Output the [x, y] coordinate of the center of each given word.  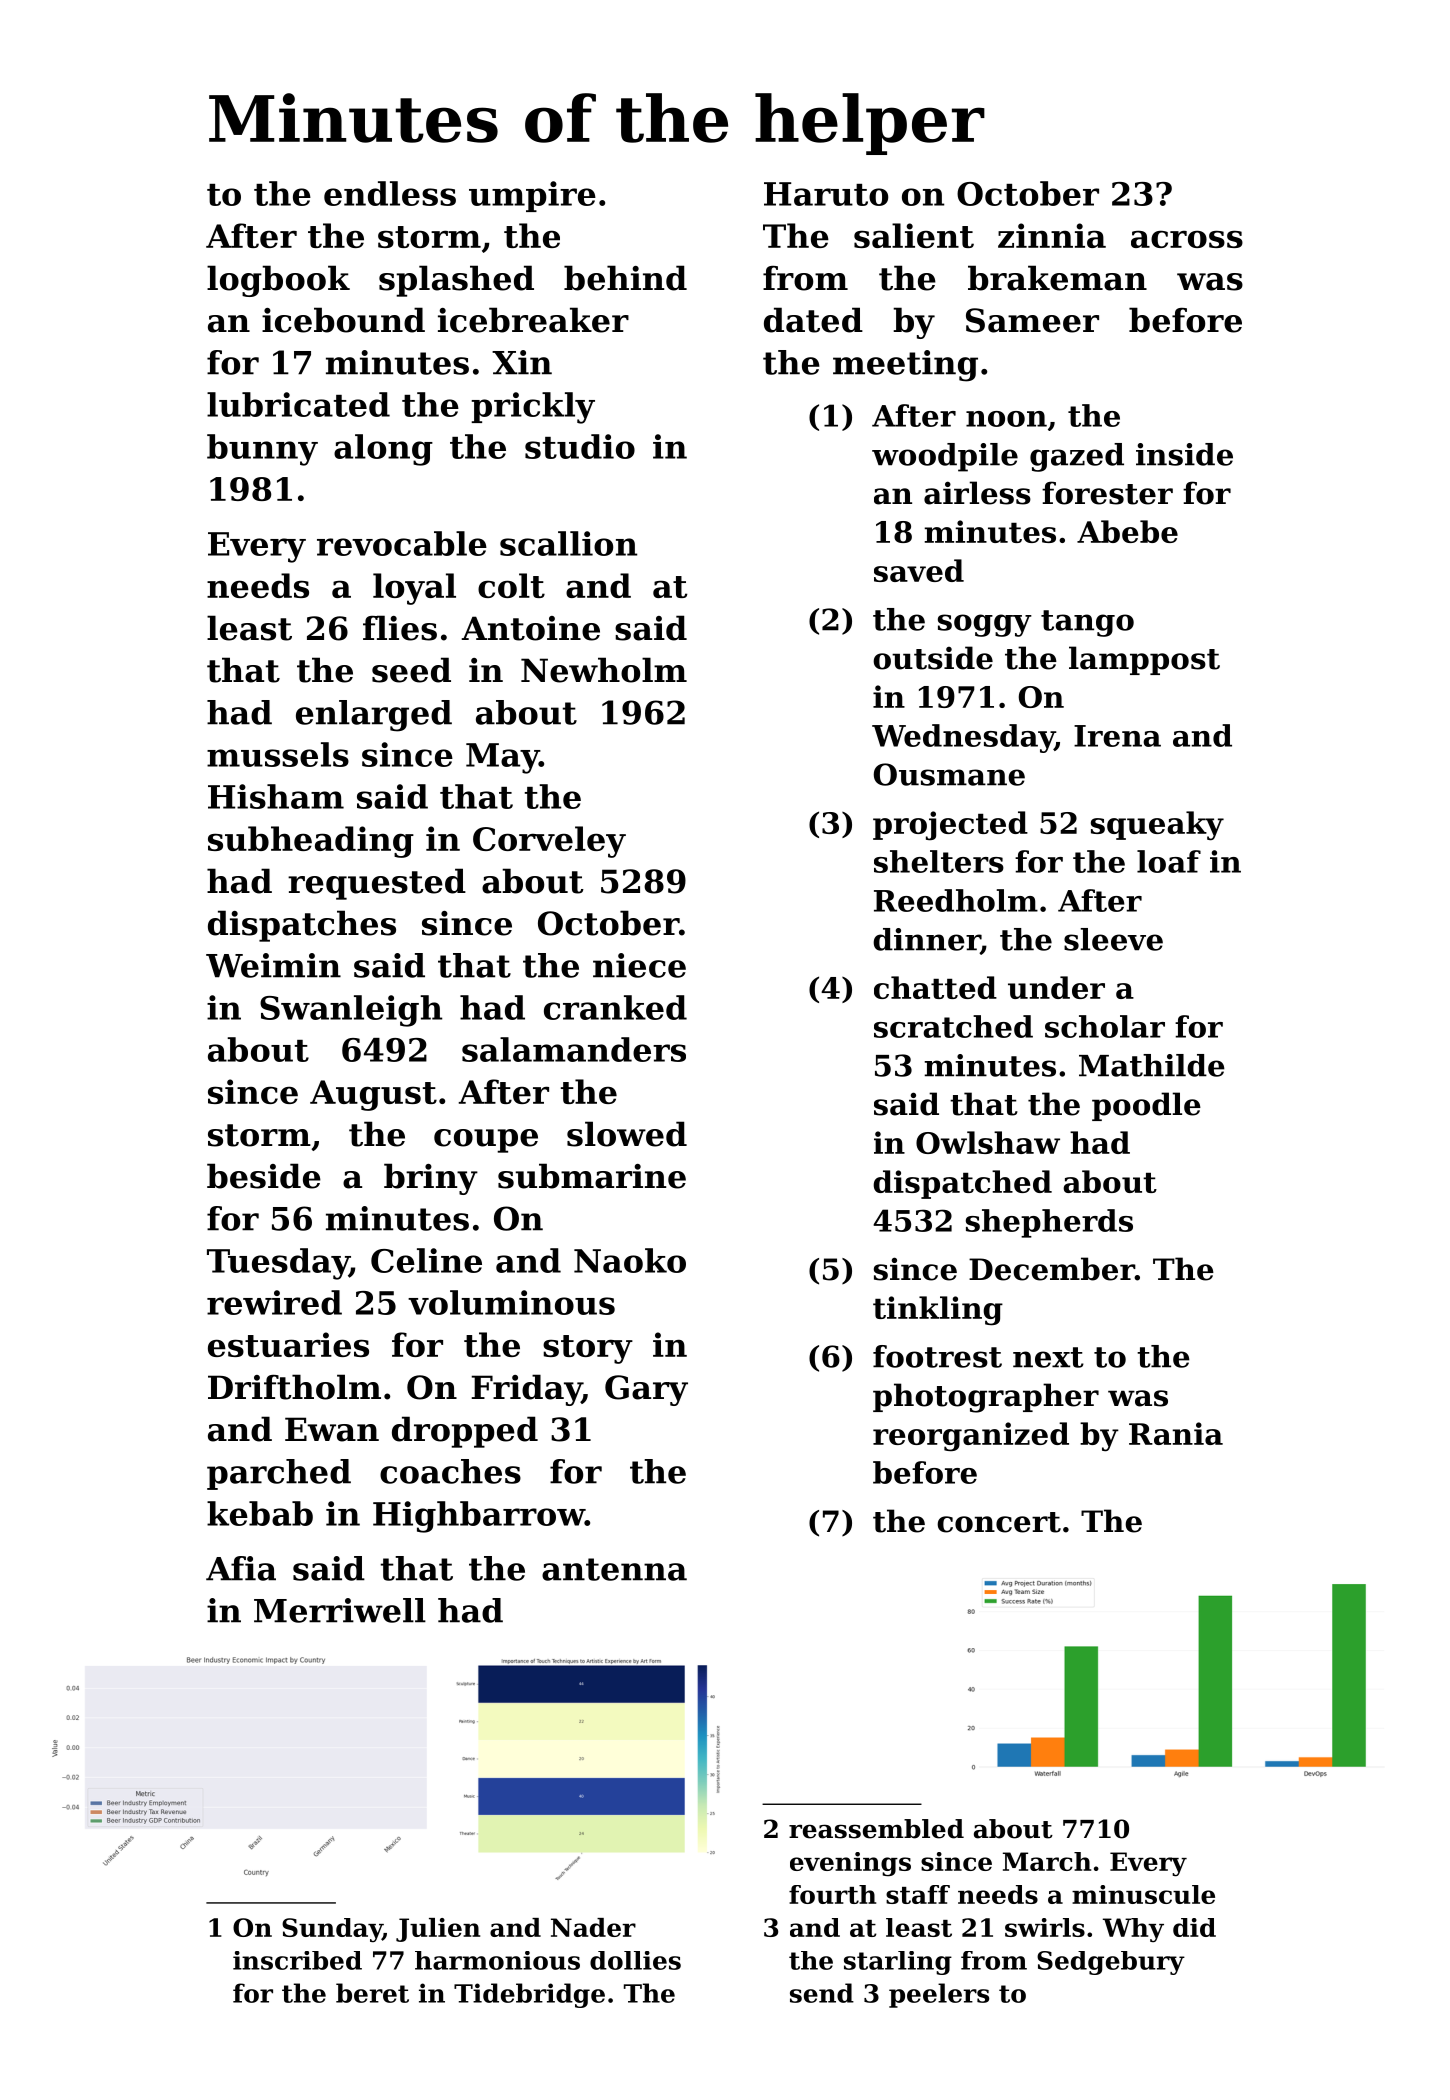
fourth [832, 1894]
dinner [926, 939]
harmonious [497, 1960]
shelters [939, 861]
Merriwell [340, 1610]
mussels [278, 754]
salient [914, 235]
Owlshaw [988, 1142]
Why [1133, 1930]
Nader [593, 1927]
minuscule [1143, 1894]
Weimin [273, 965]
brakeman [1057, 278]
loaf [1169, 861]
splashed [456, 281]
